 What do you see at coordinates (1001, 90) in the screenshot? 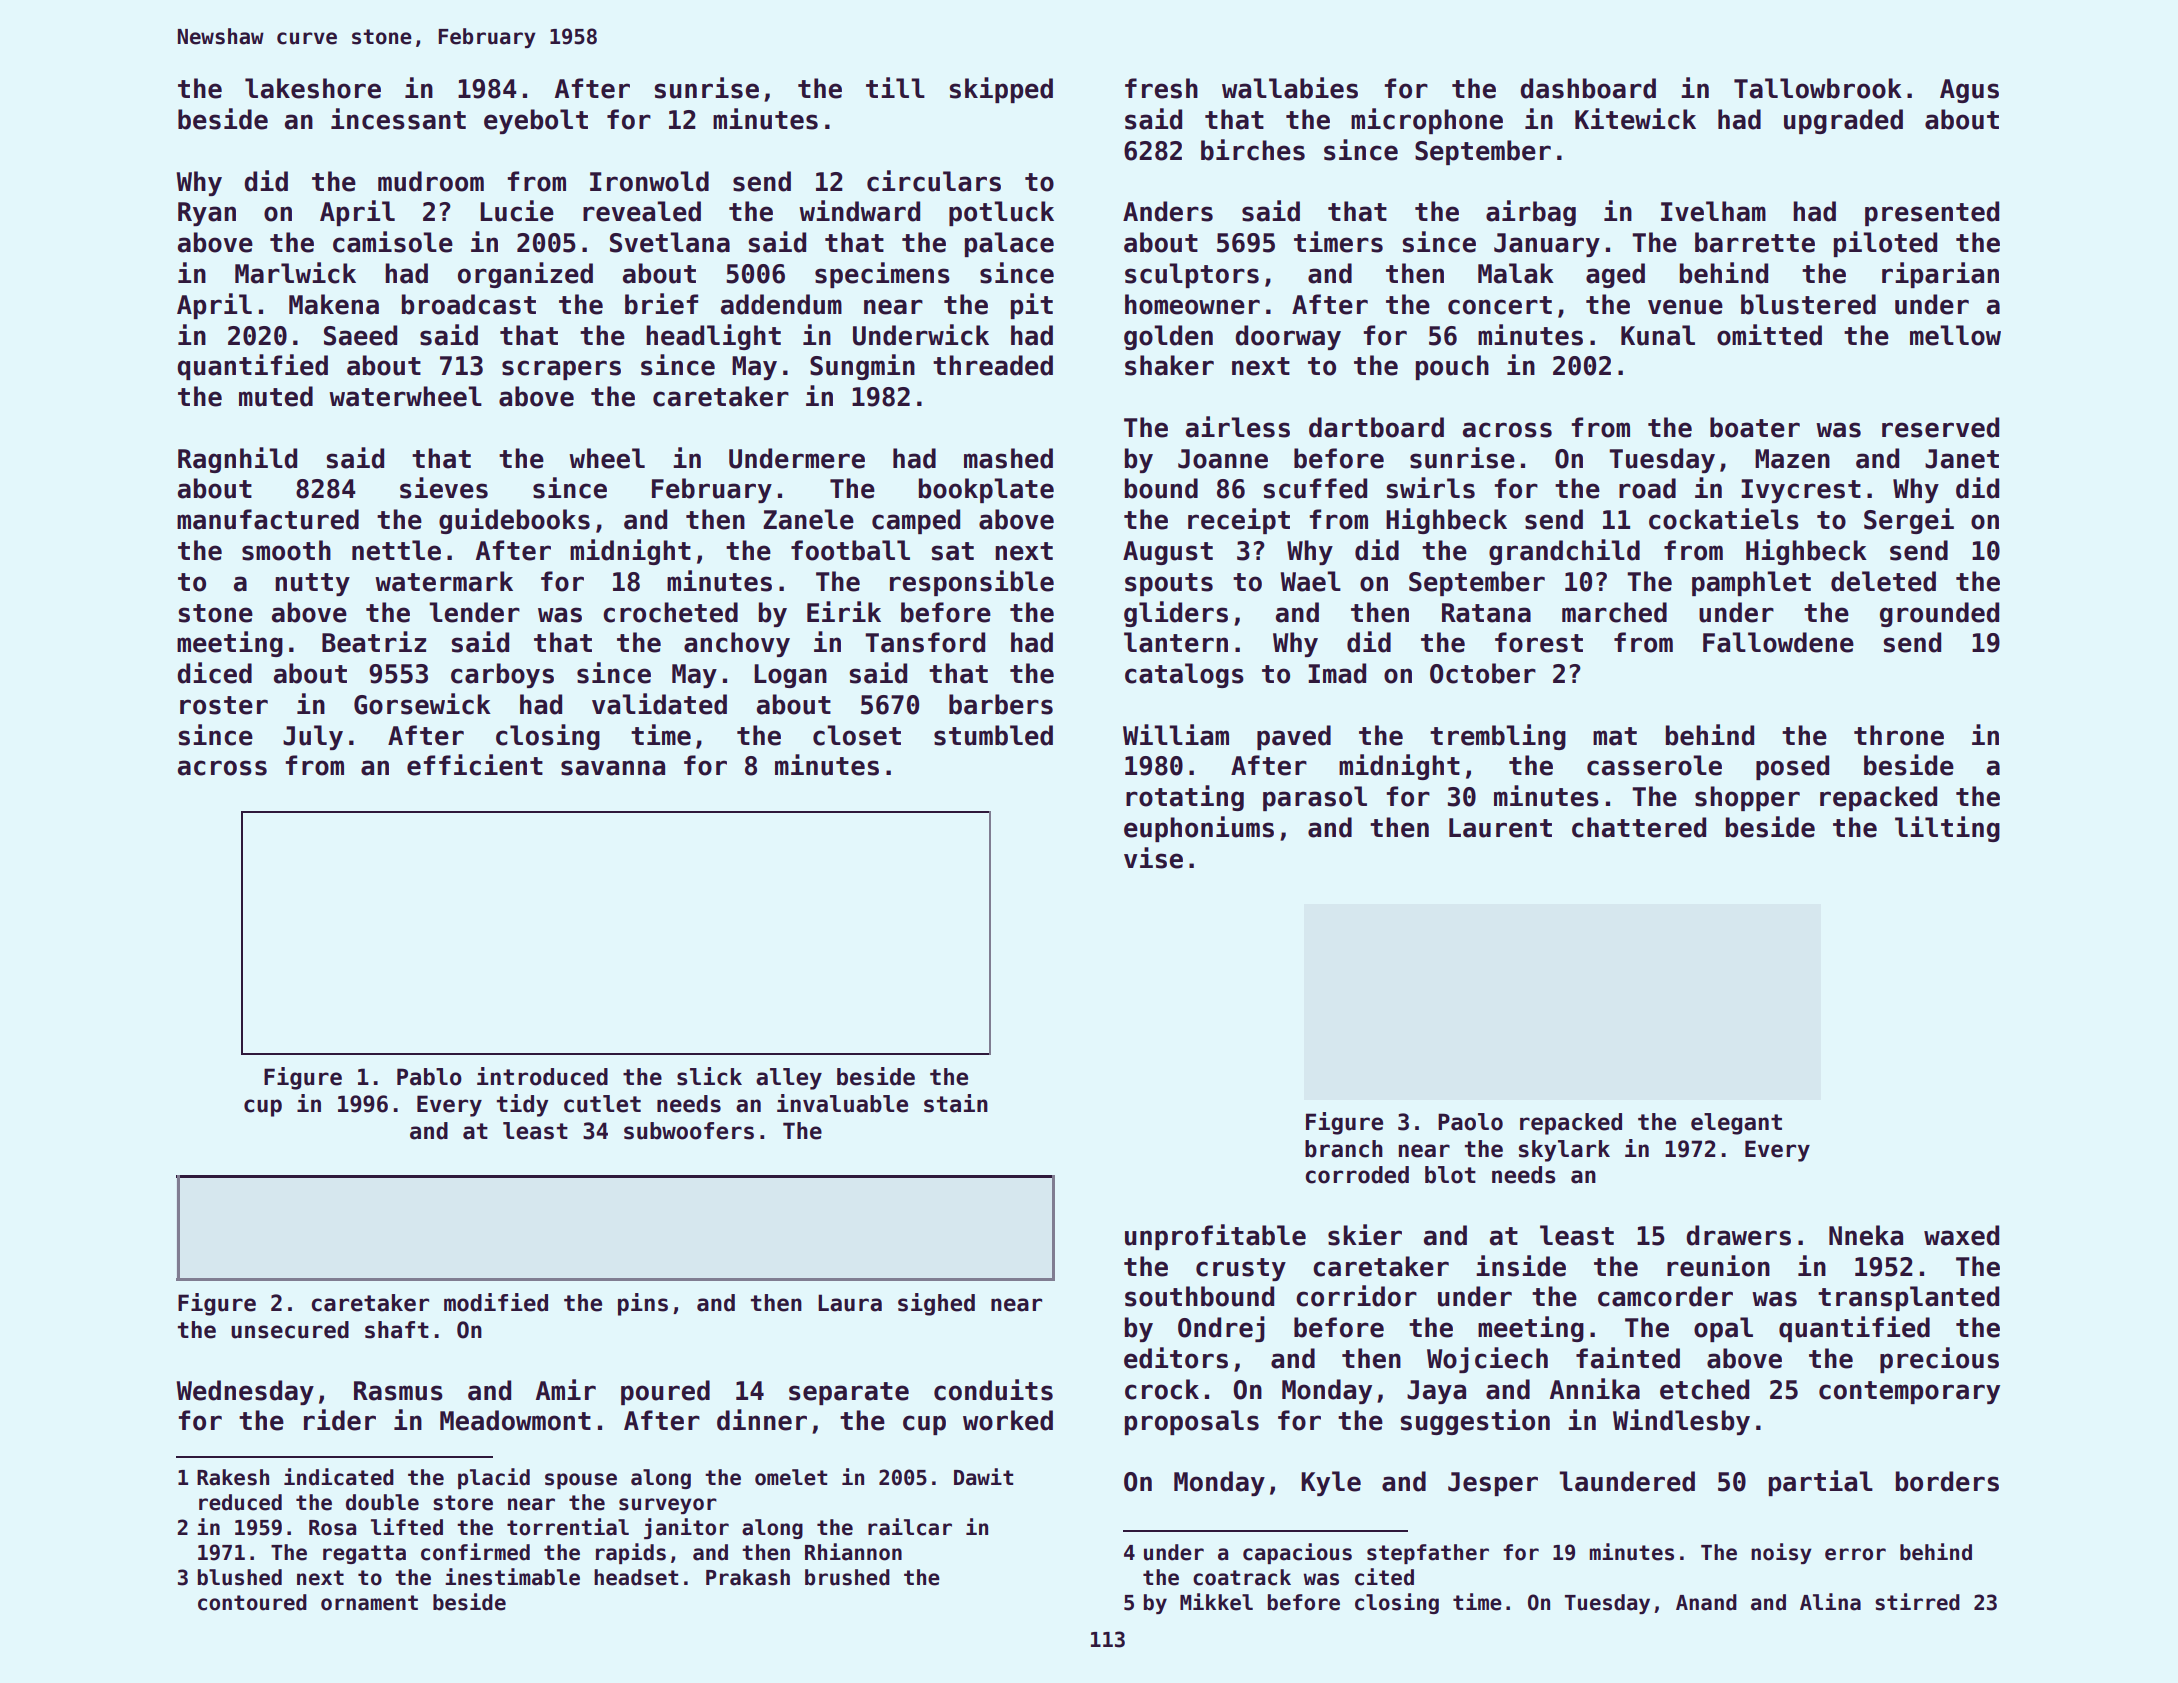
I see `skipped` at bounding box center [1001, 90].
